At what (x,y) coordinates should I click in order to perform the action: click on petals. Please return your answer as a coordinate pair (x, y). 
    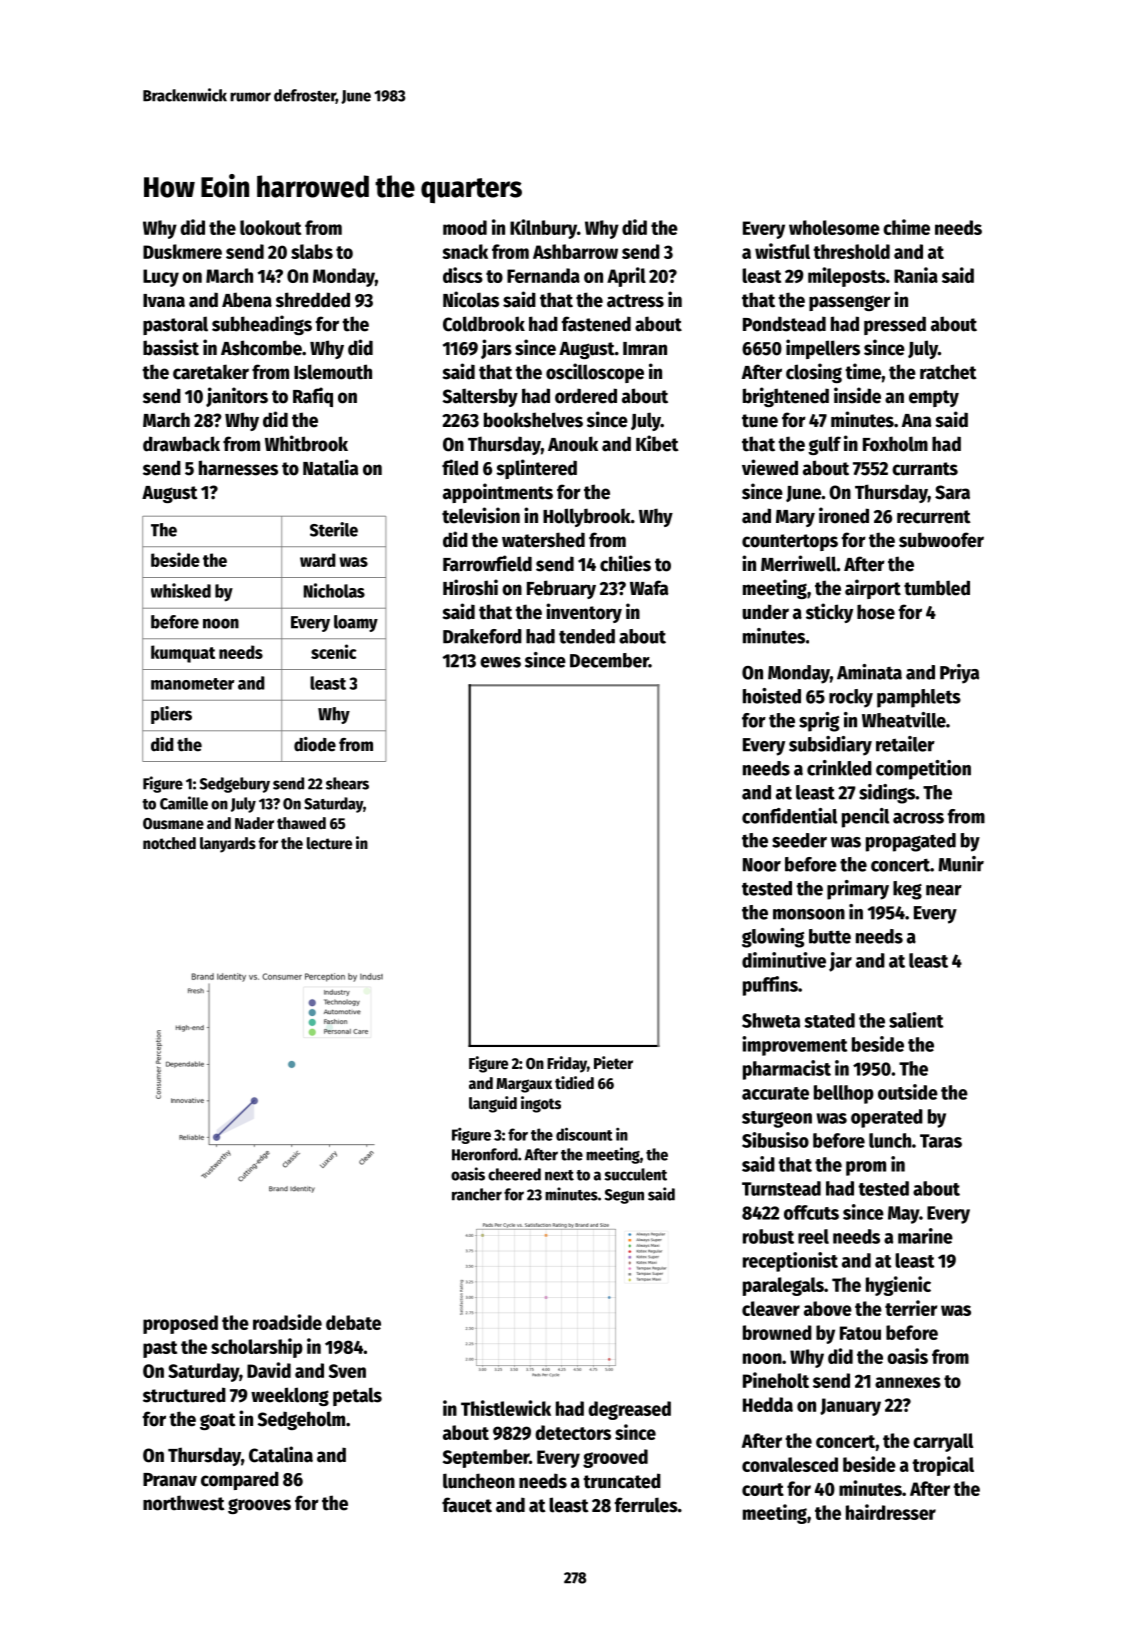
    Looking at the image, I should click on (357, 1396).
